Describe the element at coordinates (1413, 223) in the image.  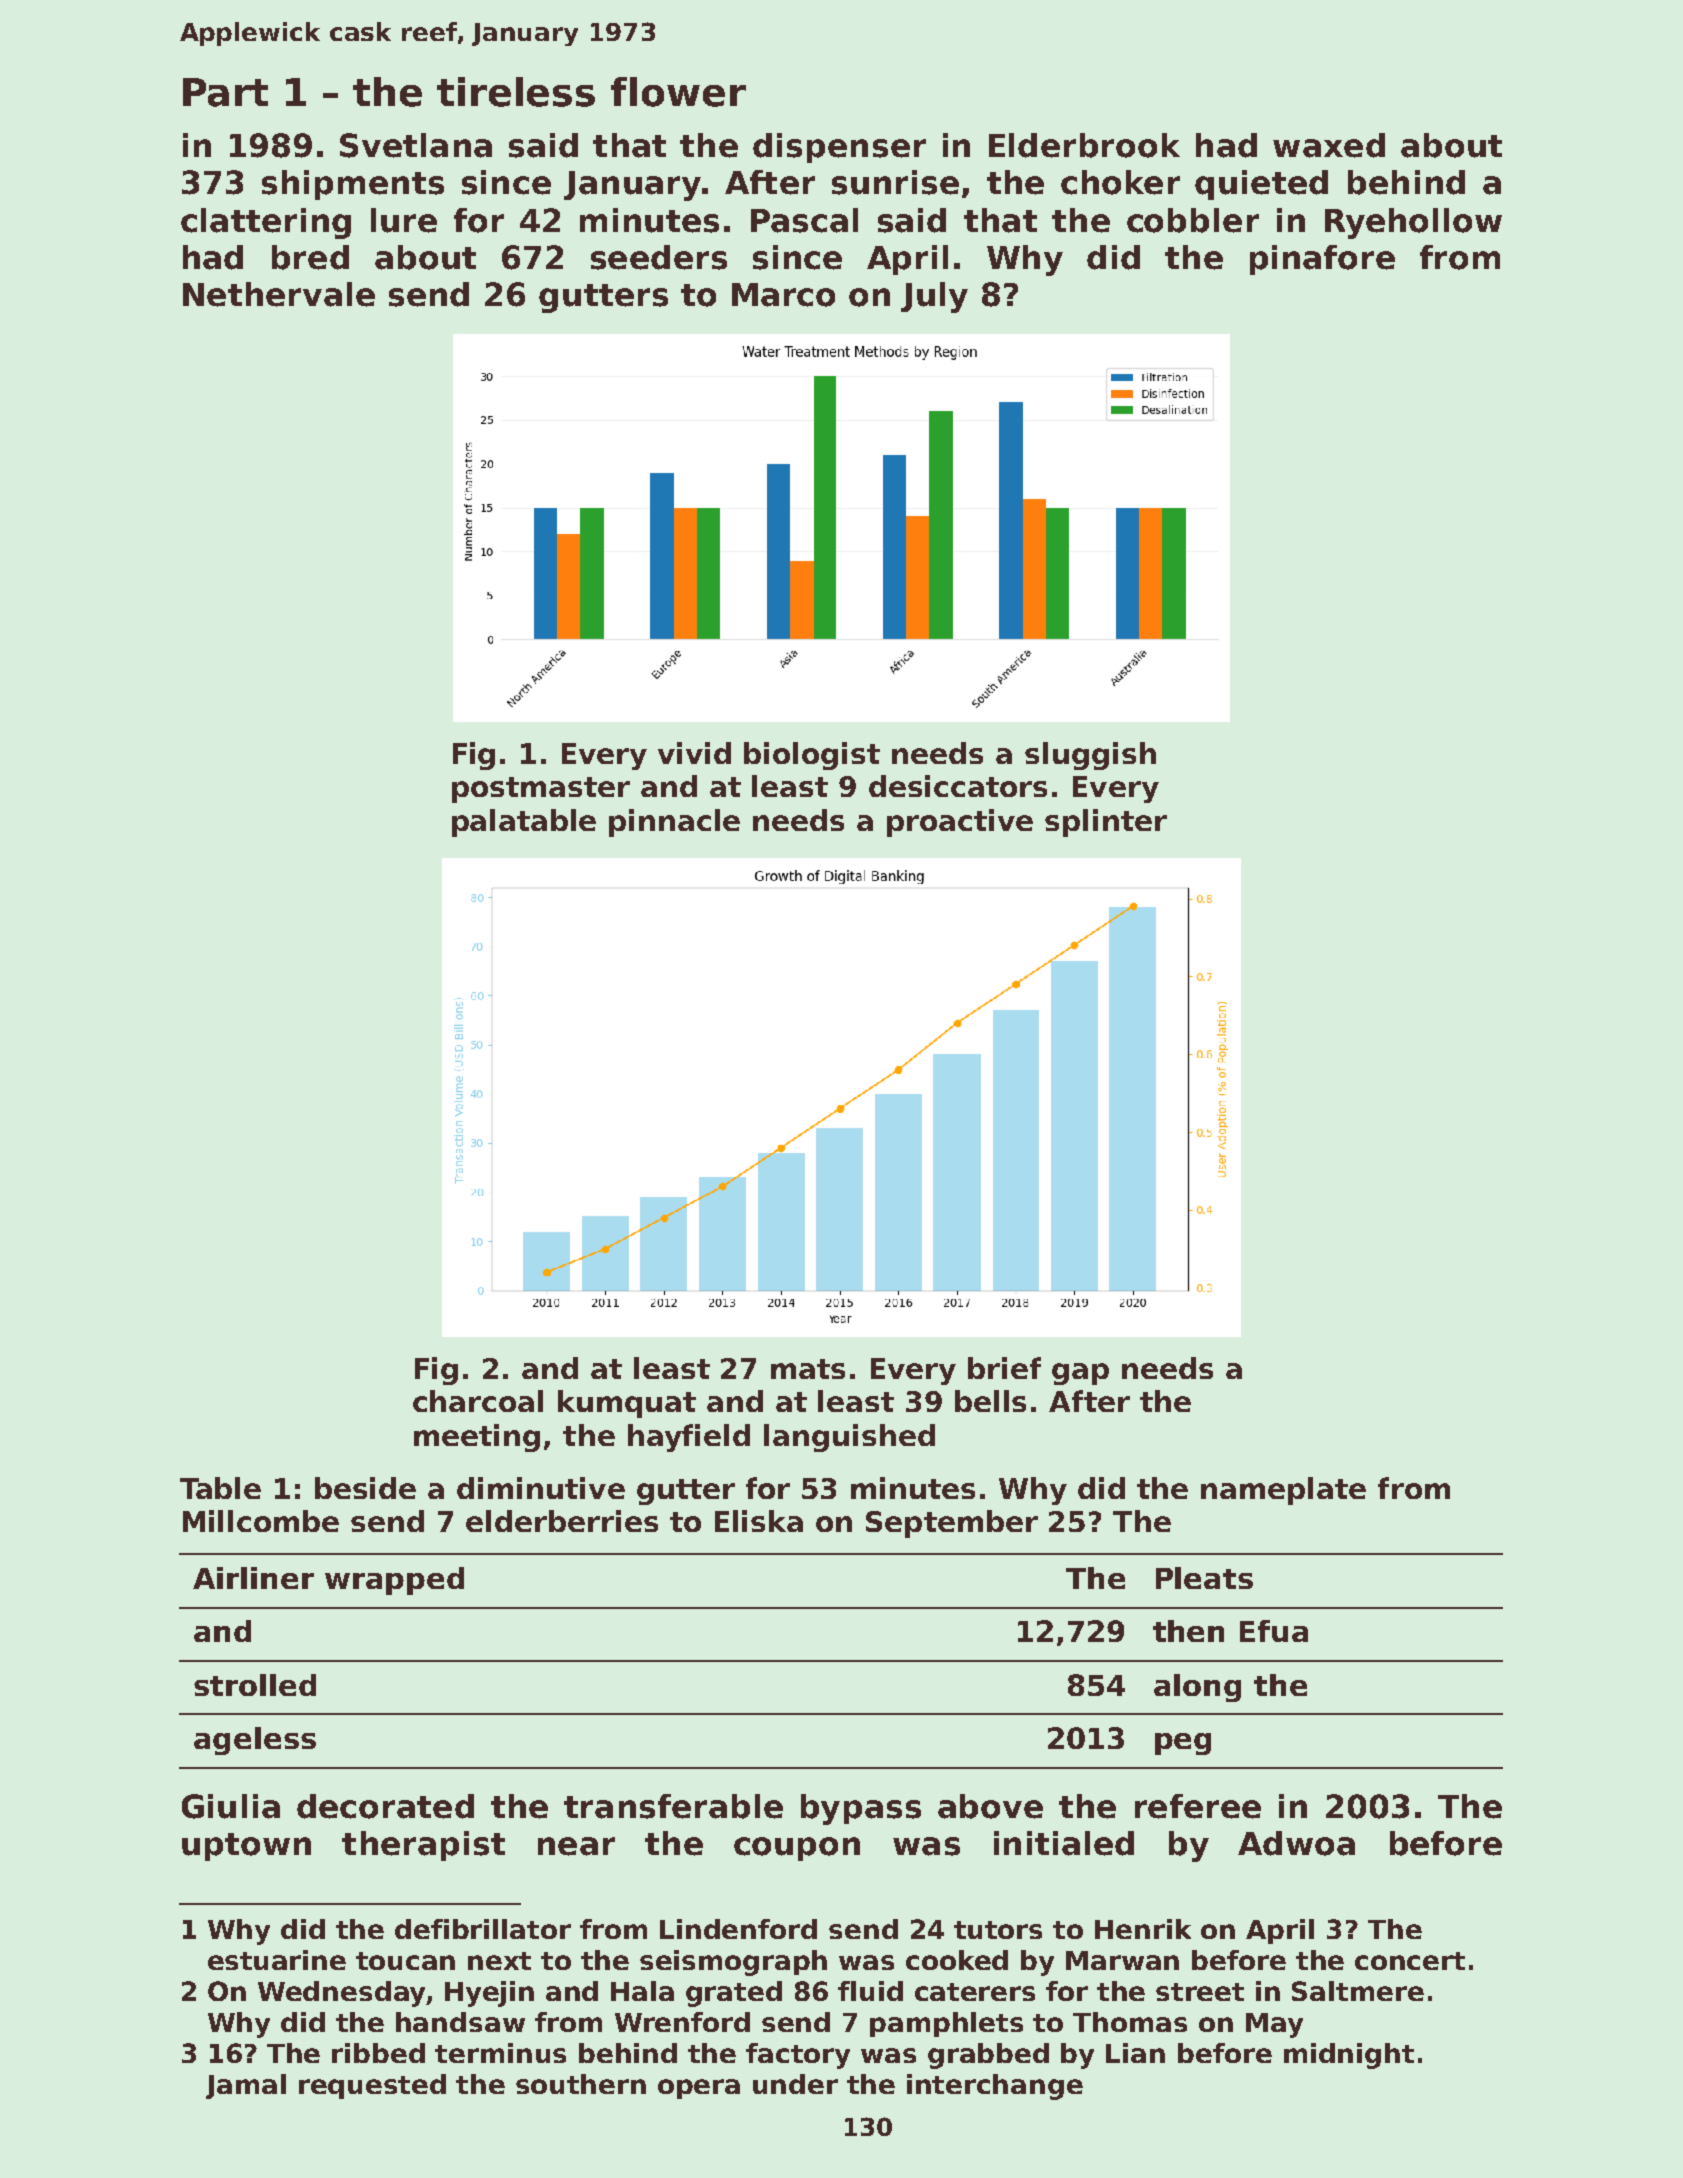
I see `Ryehollow` at that location.
